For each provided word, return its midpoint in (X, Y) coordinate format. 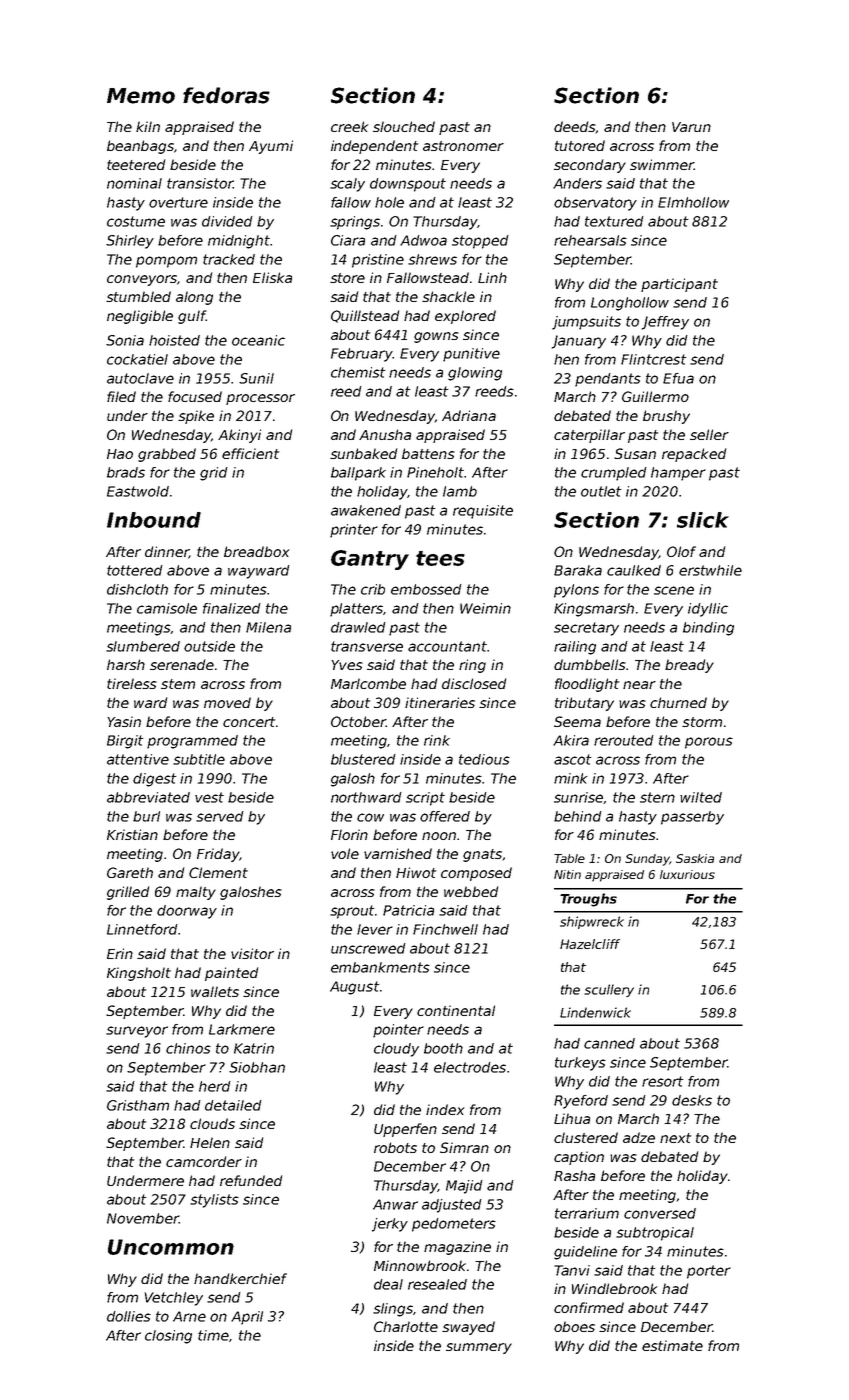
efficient (250, 453)
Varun (691, 127)
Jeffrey (665, 323)
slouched (404, 126)
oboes (574, 1326)
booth (443, 1048)
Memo (141, 96)
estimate (672, 1345)
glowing (475, 374)
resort (662, 1081)
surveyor (137, 1032)
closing (168, 1337)
